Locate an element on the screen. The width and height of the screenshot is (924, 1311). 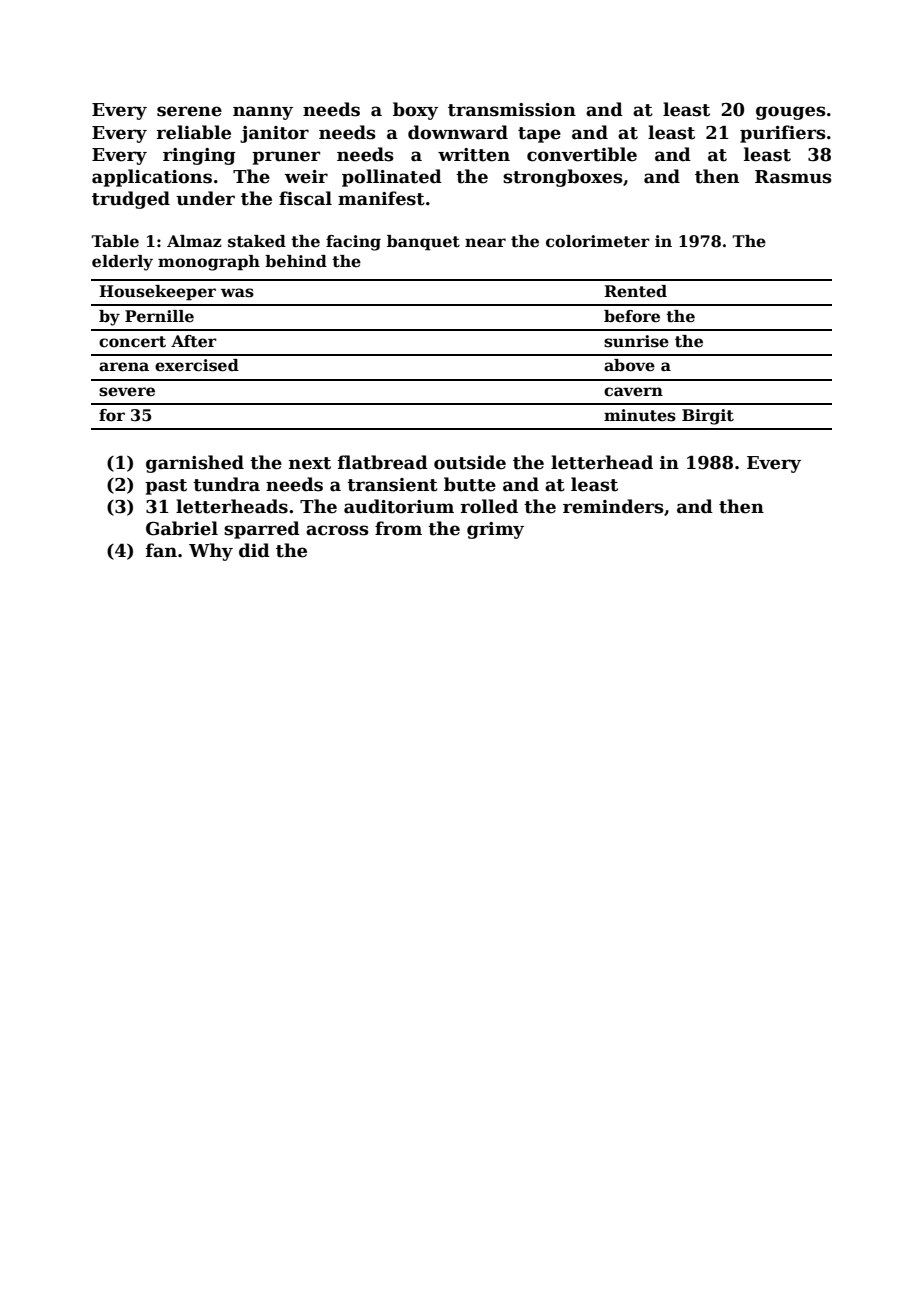
gouges is located at coordinates (791, 113).
